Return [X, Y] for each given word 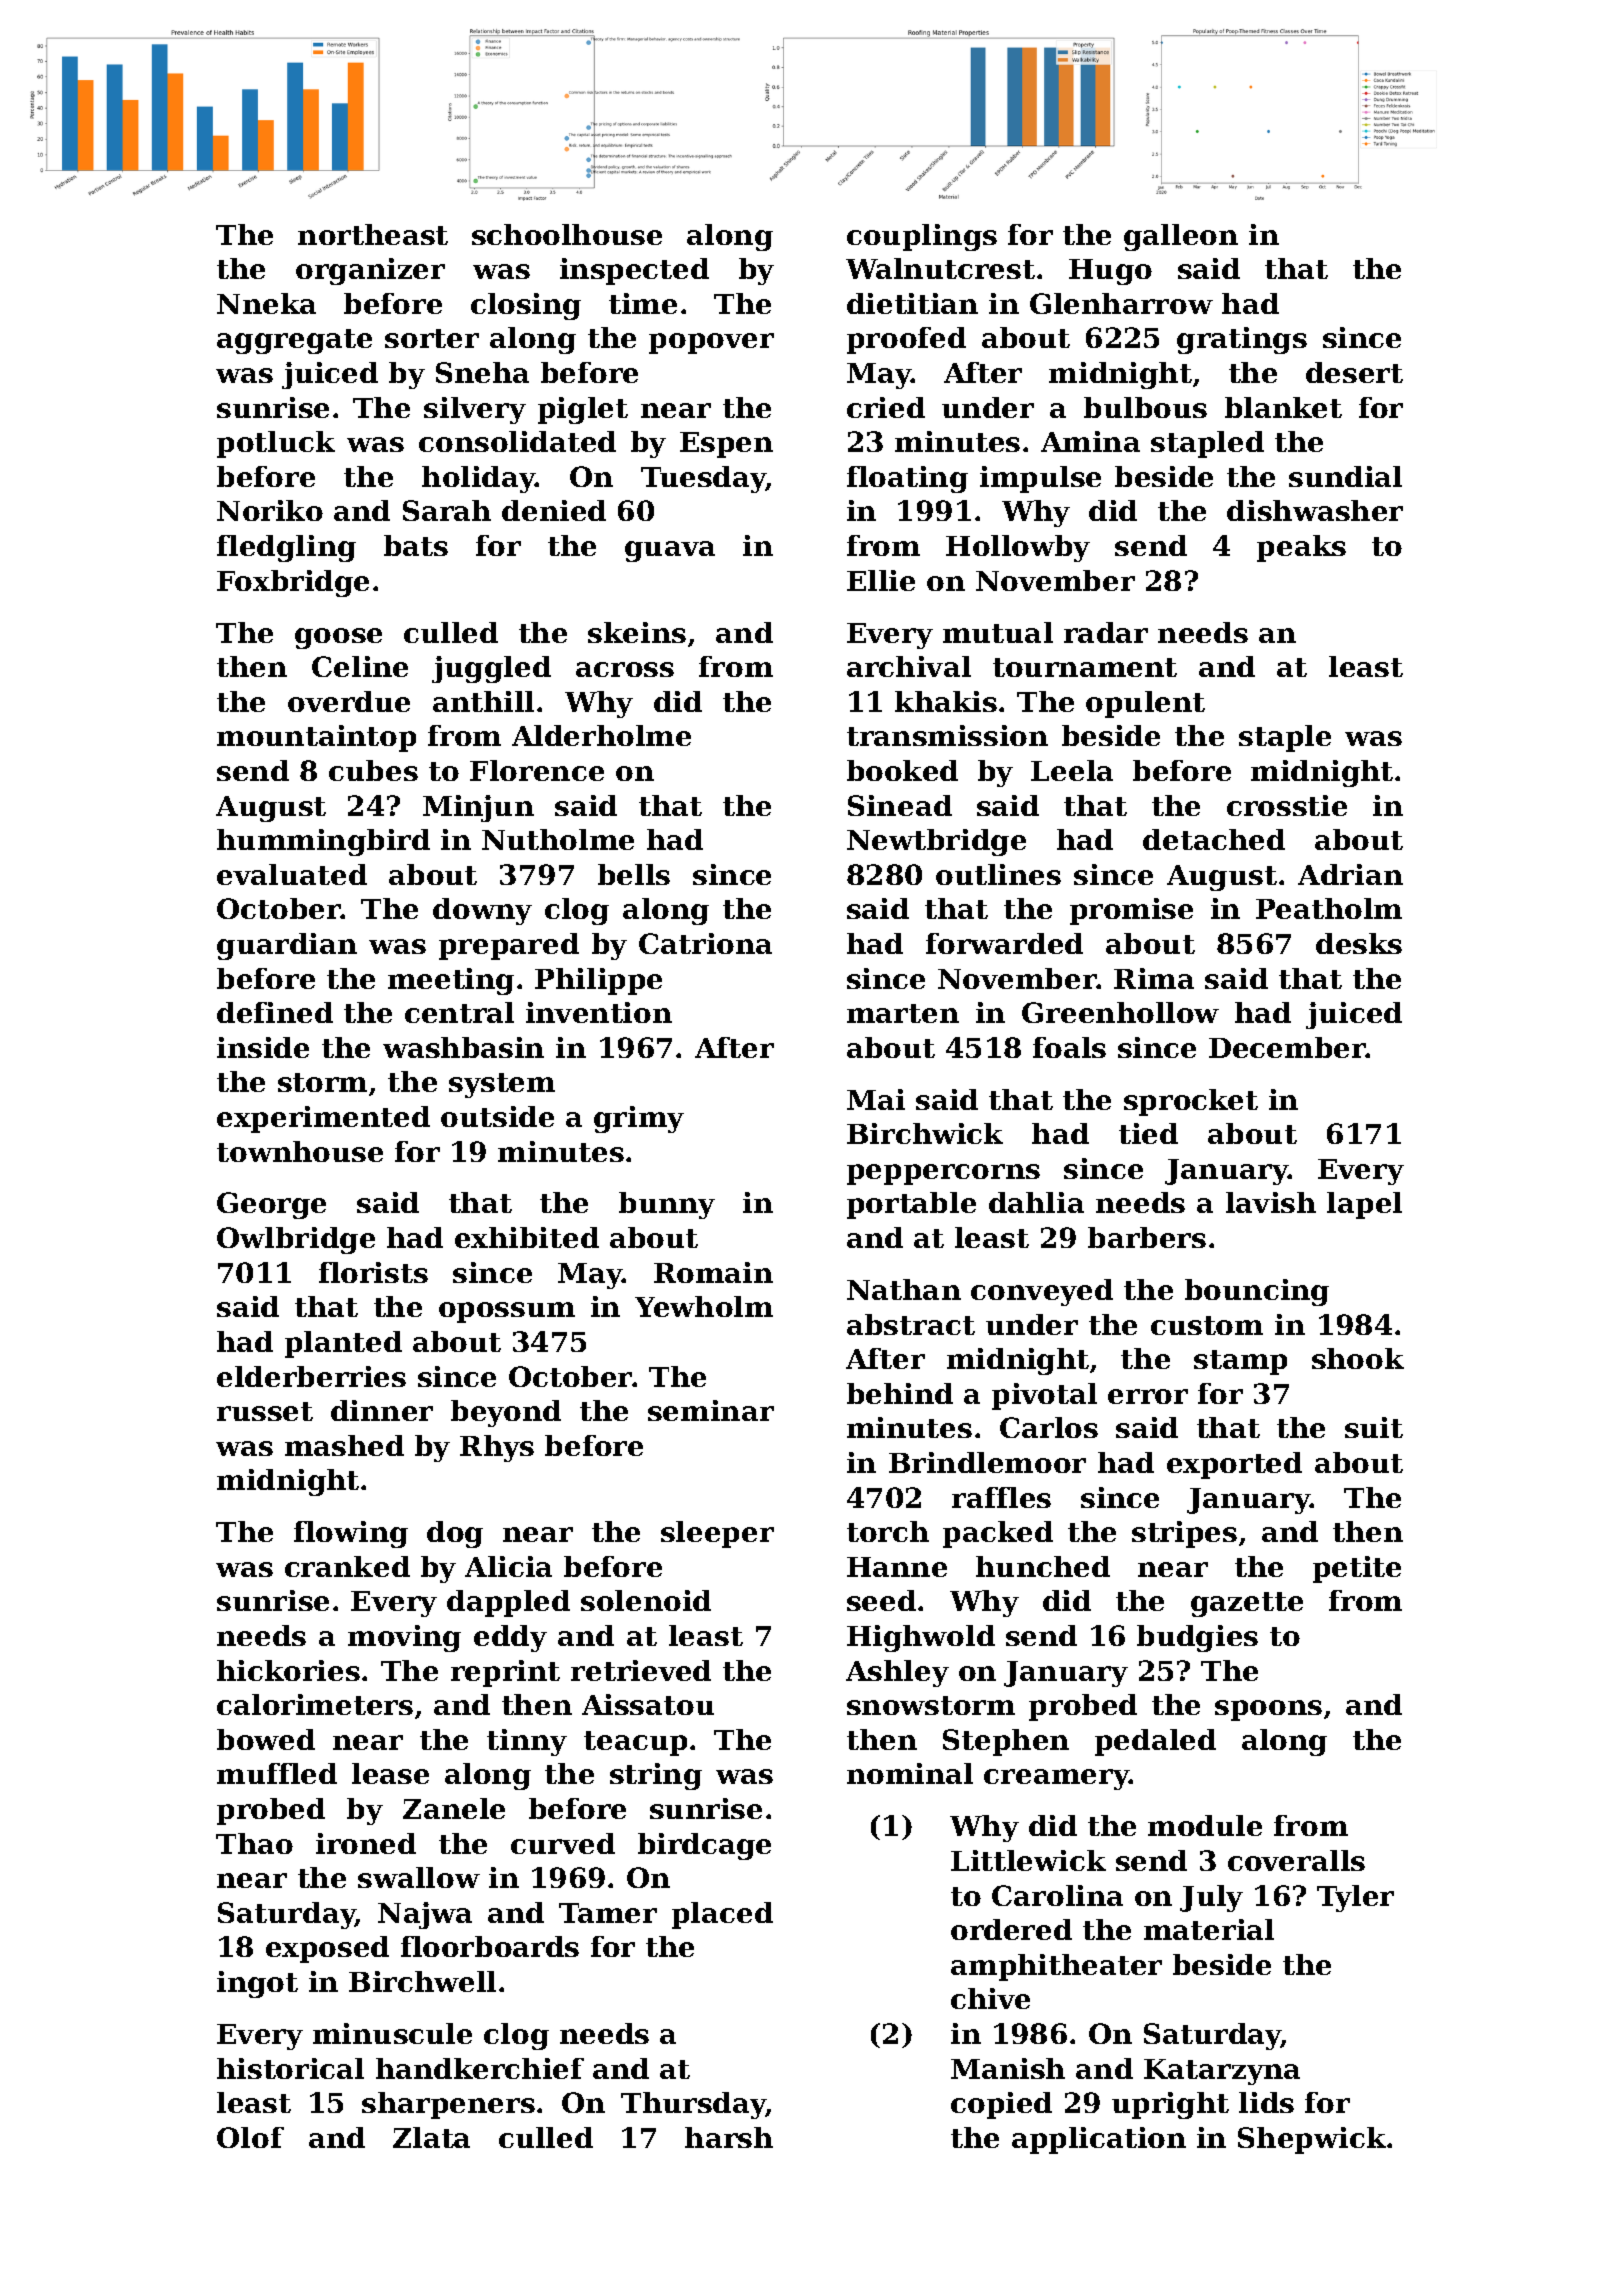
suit [1374, 1427]
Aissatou [648, 1704]
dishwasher [1315, 510]
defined [275, 1012]
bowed [266, 1739]
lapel [1364, 1205]
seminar [711, 1410]
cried [886, 407]
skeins [637, 632]
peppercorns [943, 1174]
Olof [250, 2137]
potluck [276, 444]
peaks [1301, 548]
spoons [1268, 1710]
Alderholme [601, 735]
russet [265, 1411]
